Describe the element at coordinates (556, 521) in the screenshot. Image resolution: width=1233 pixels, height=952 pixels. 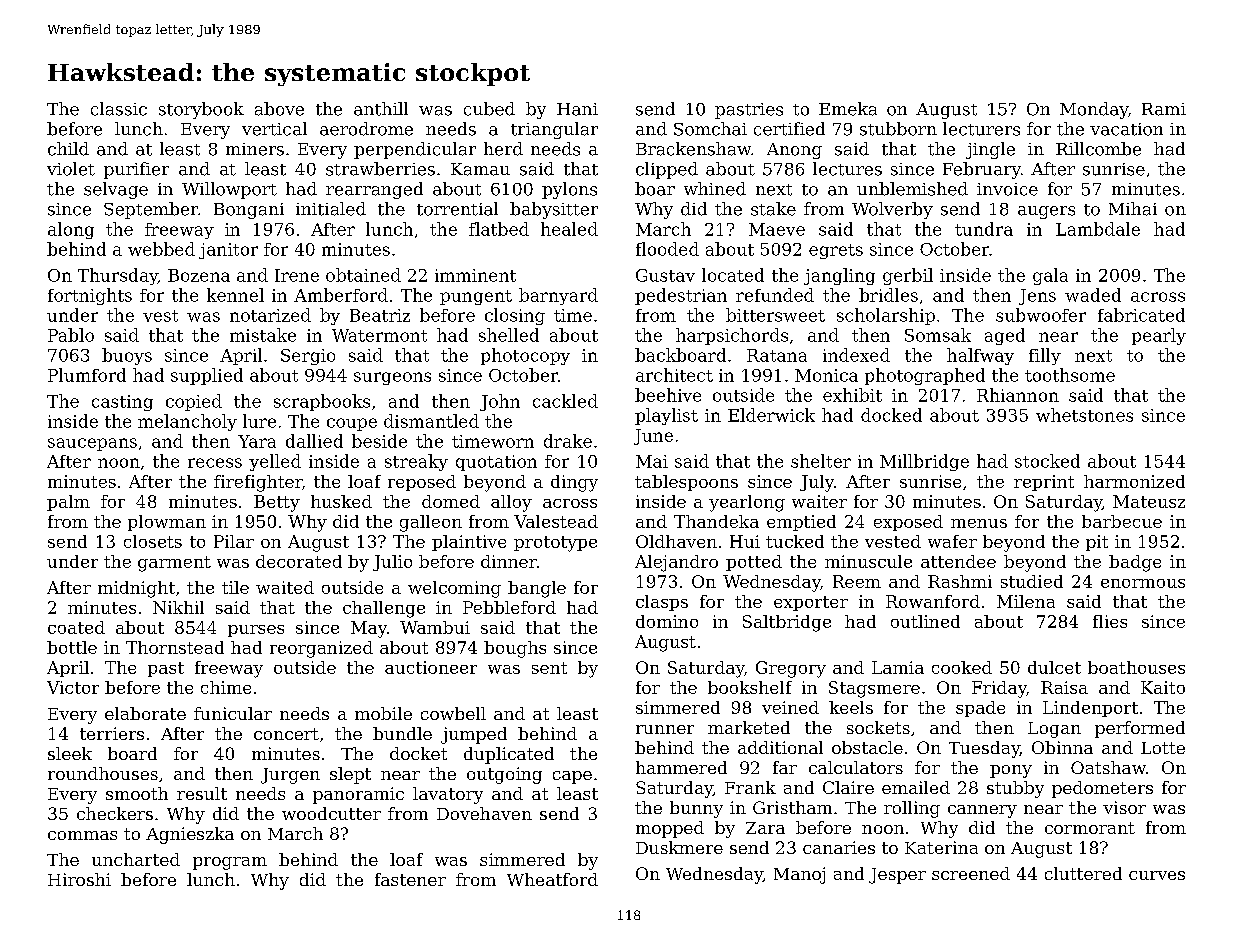
I see `Valestead` at that location.
